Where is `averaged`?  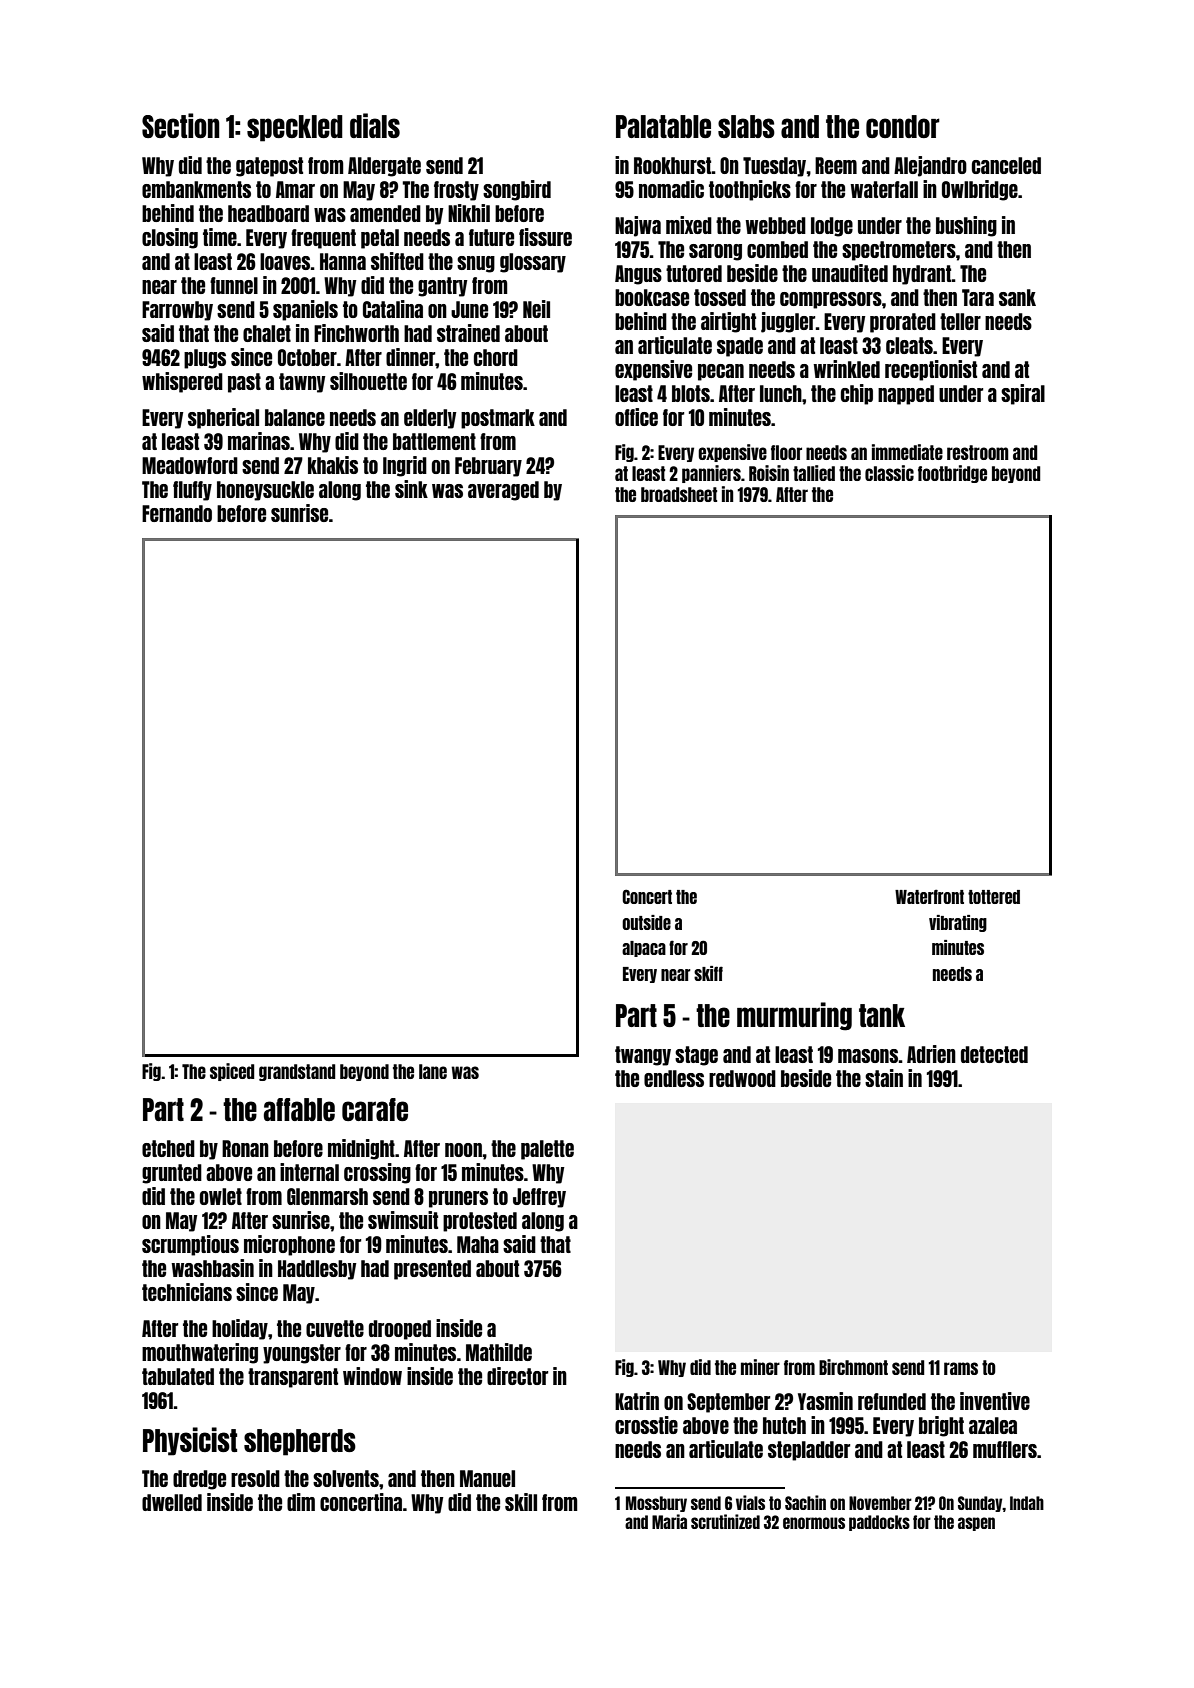
averaged is located at coordinates (503, 491).
